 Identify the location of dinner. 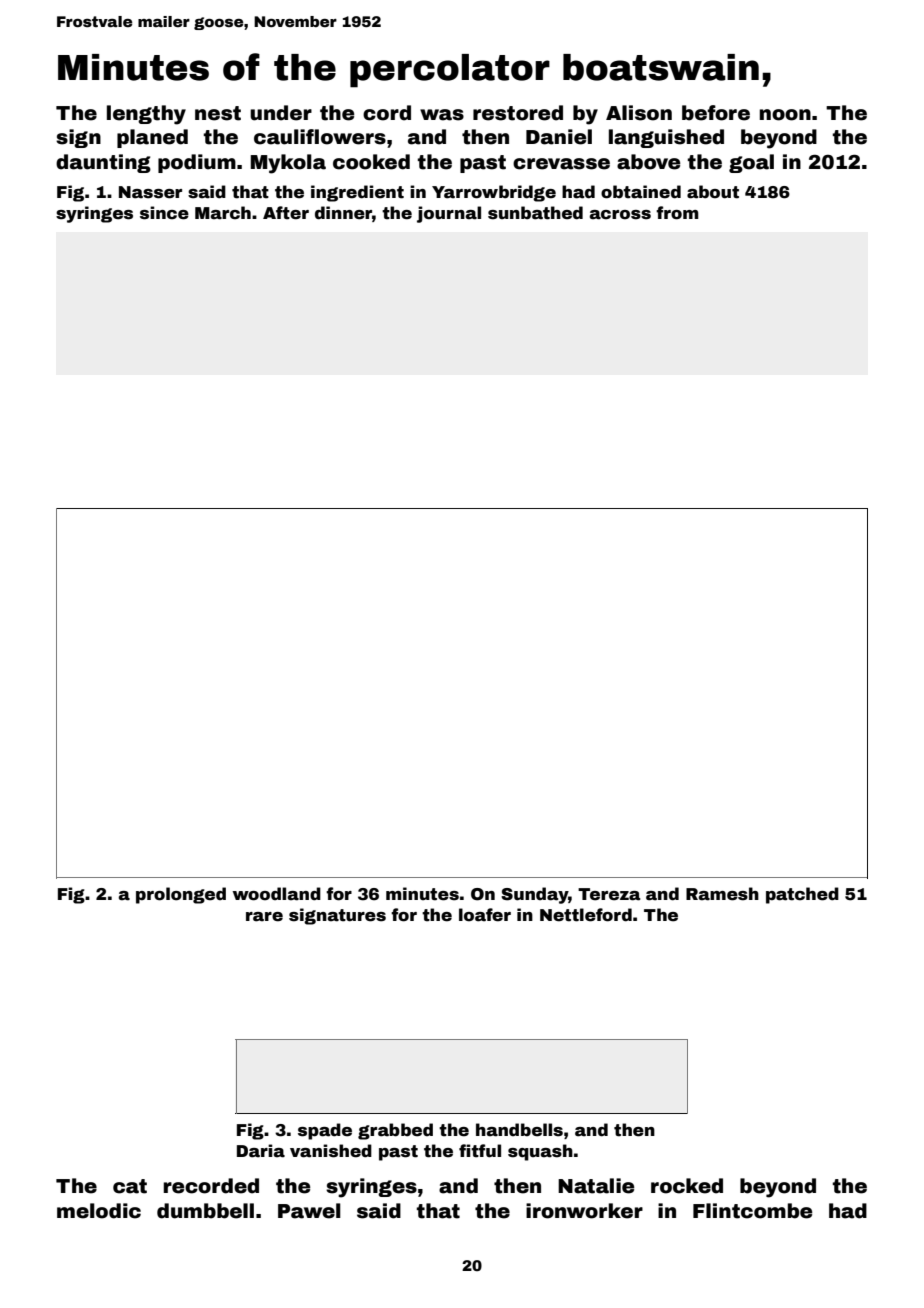
(343, 213).
